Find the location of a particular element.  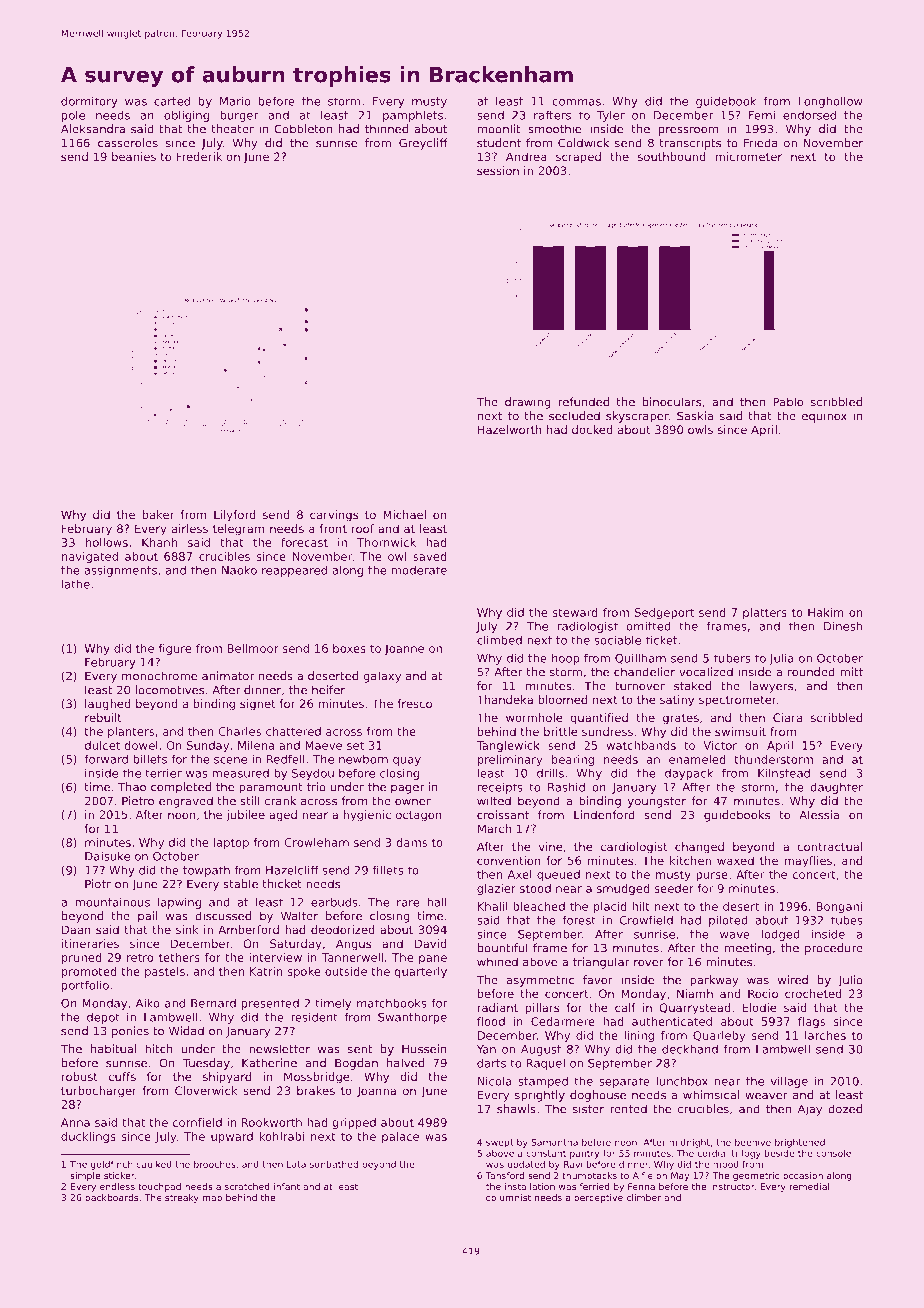

Ravi is located at coordinates (573, 1164).
